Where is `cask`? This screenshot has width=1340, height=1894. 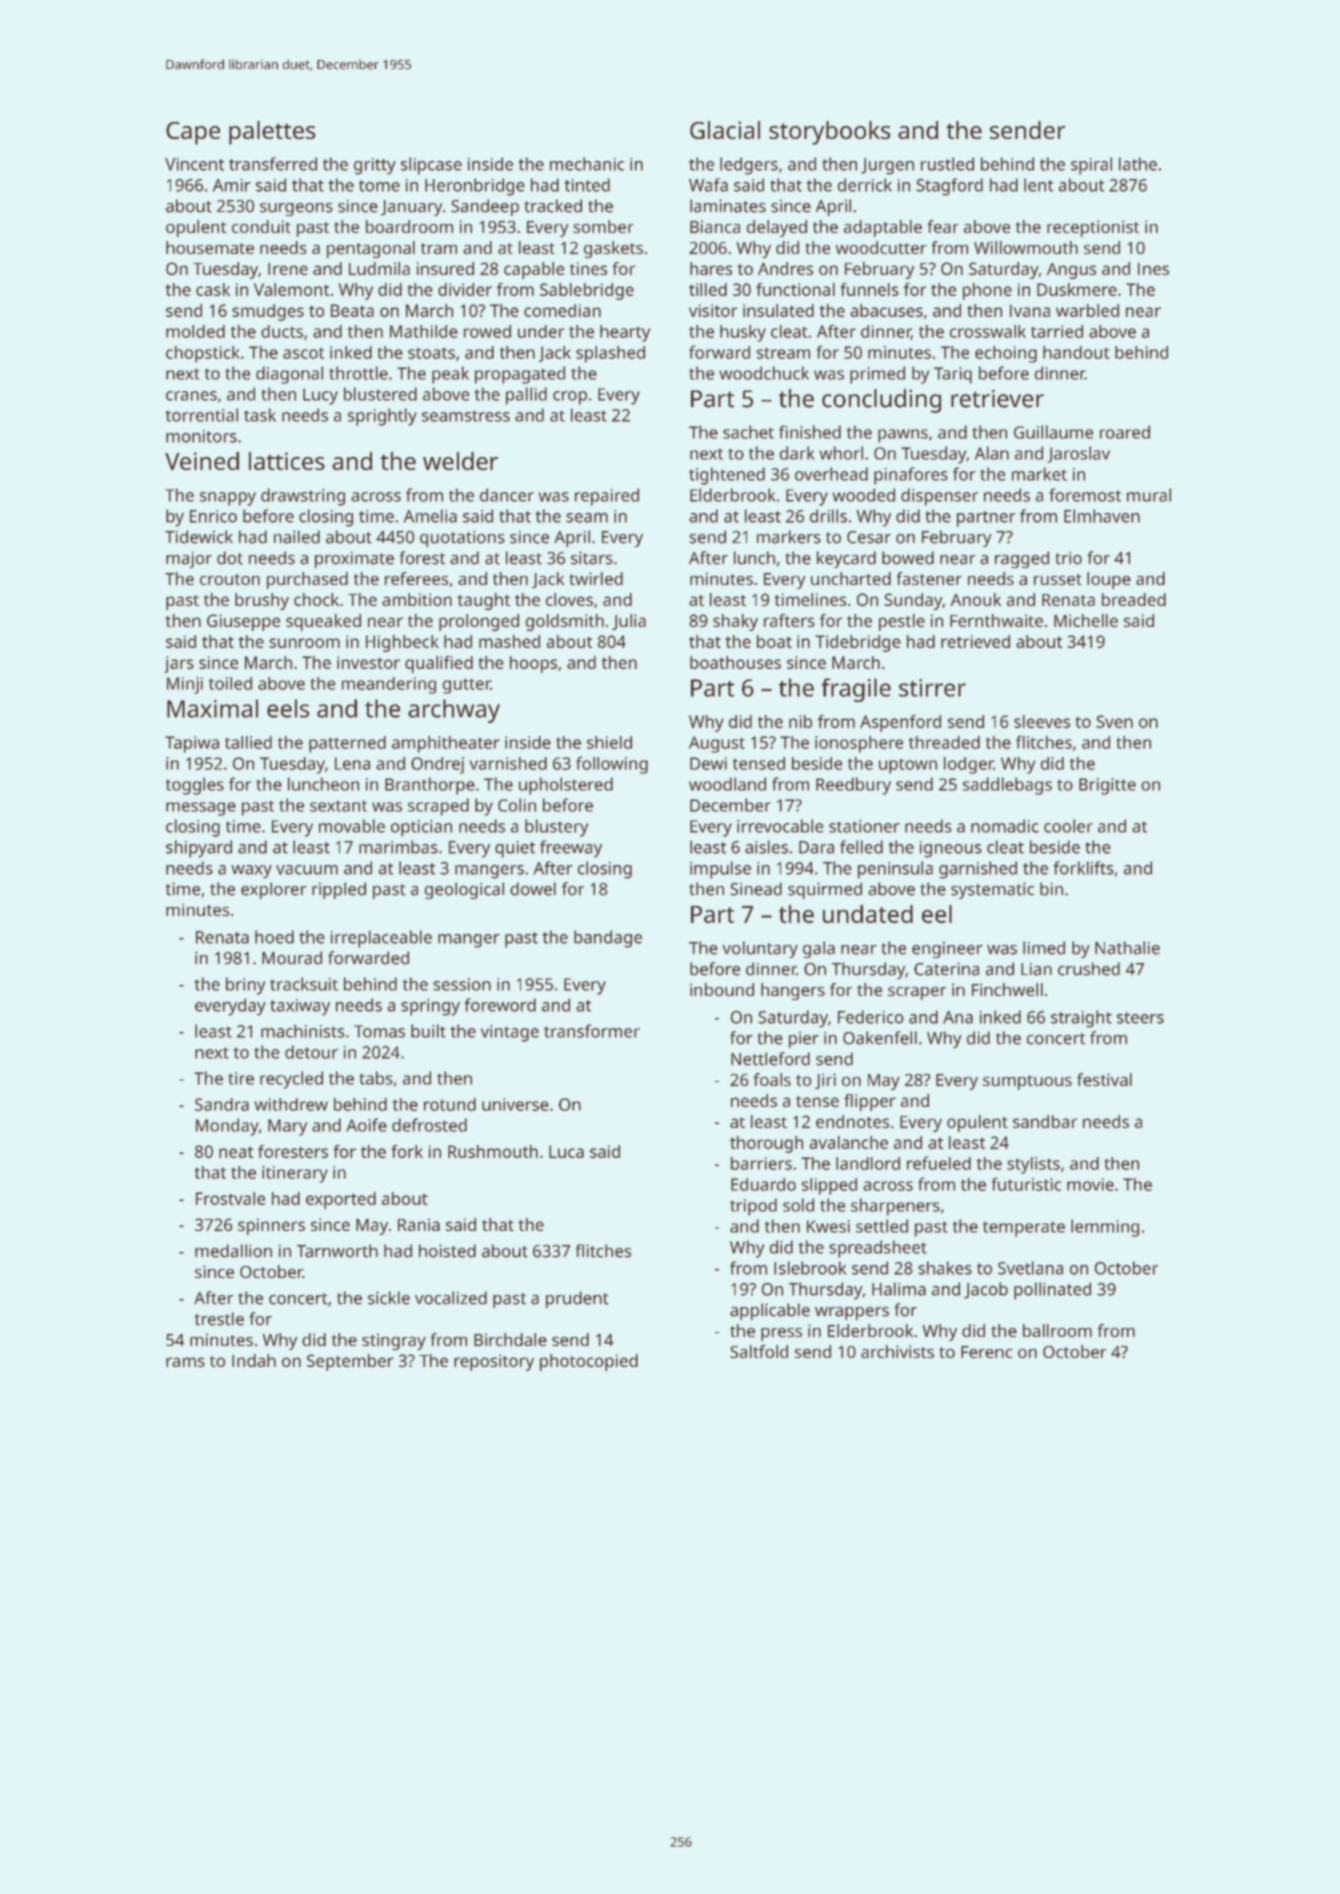 cask is located at coordinates (213, 289).
